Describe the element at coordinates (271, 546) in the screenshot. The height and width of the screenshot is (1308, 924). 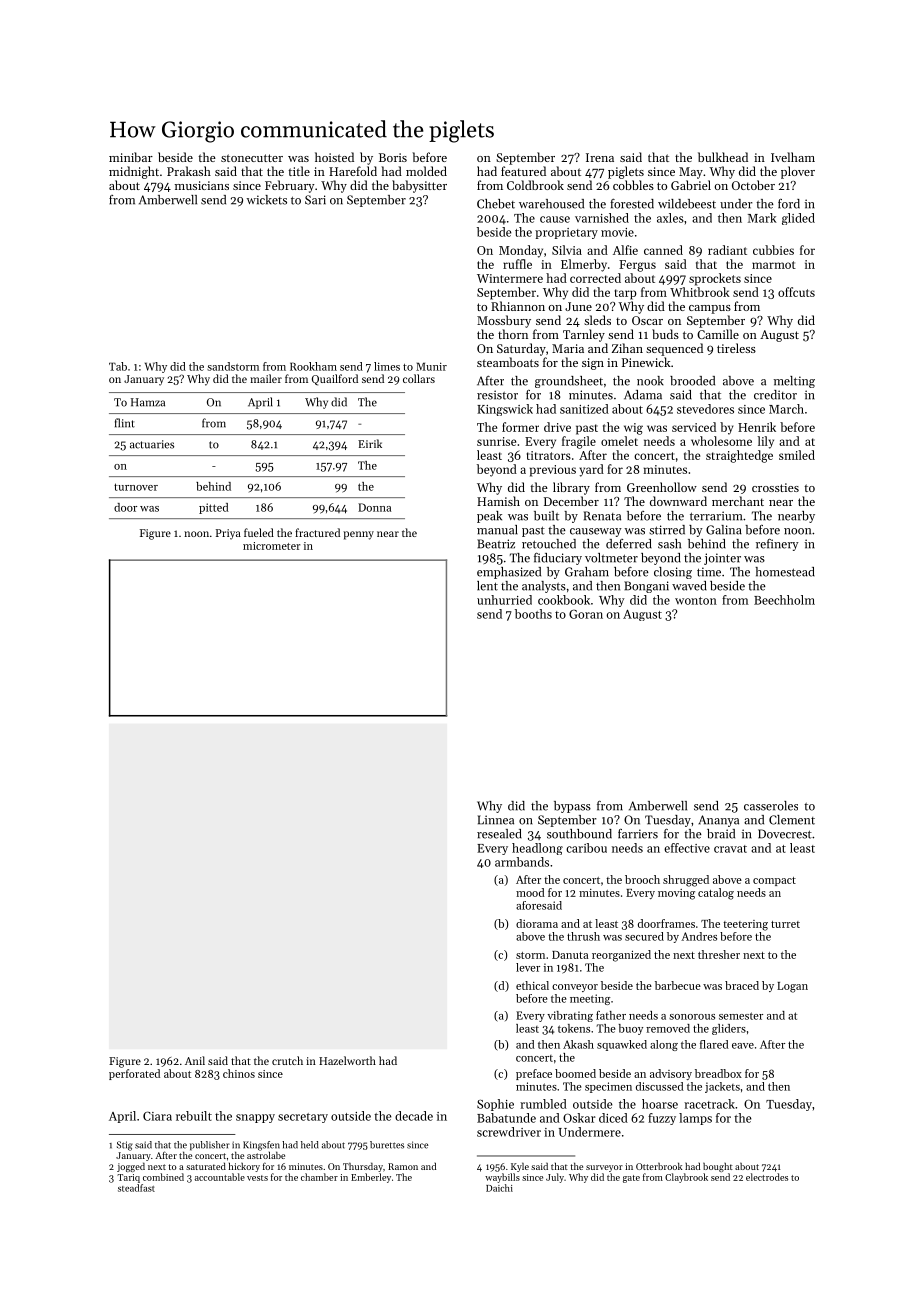
I see `micrometer` at that location.
